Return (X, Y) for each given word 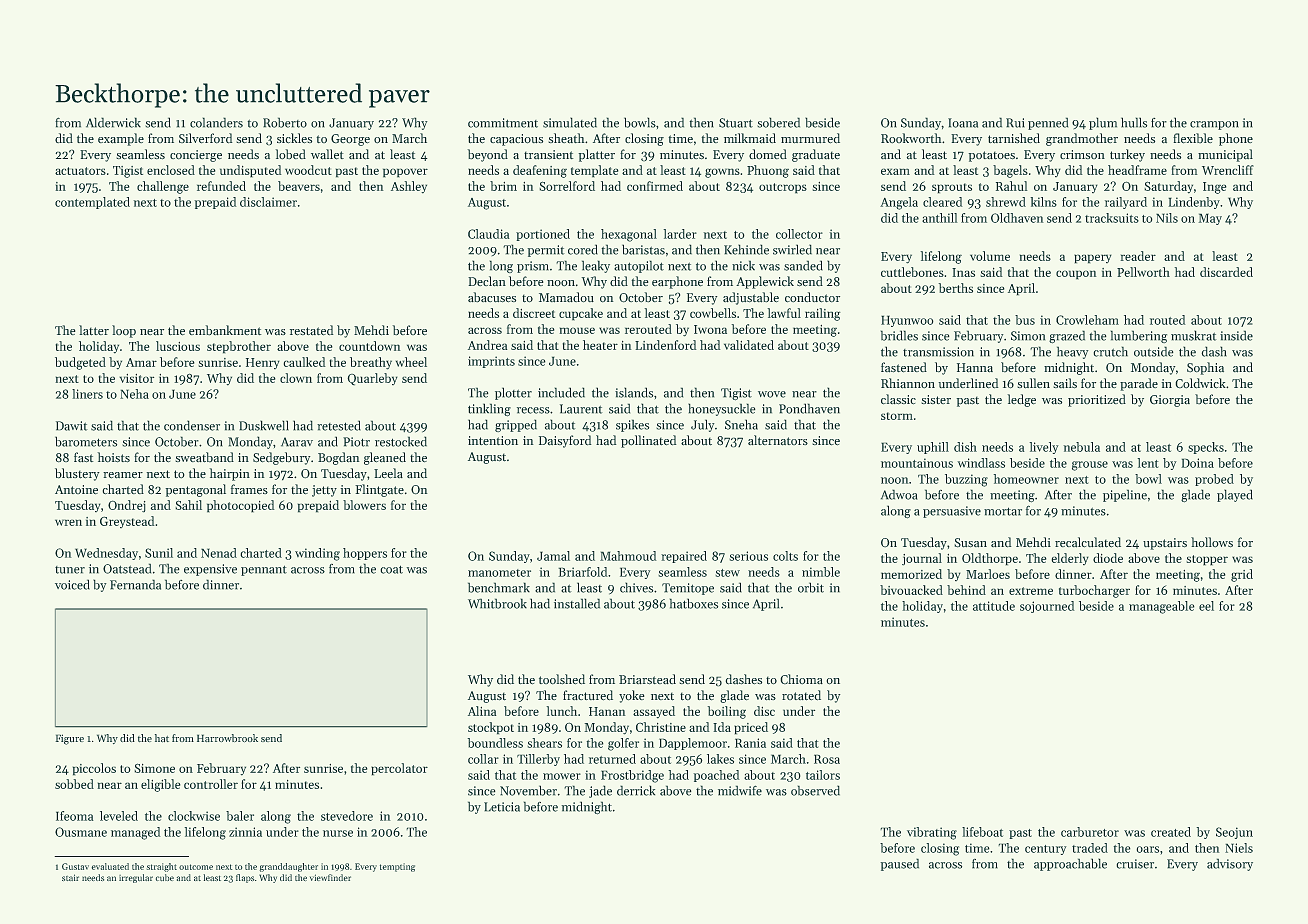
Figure (69, 739)
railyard (1126, 203)
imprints (491, 362)
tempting (397, 867)
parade (1139, 384)
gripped (516, 425)
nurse (338, 833)
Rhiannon (908, 383)
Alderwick (113, 122)
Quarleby (372, 379)
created (1171, 832)
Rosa (827, 759)
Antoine (76, 490)
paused (899, 864)
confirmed (655, 186)
